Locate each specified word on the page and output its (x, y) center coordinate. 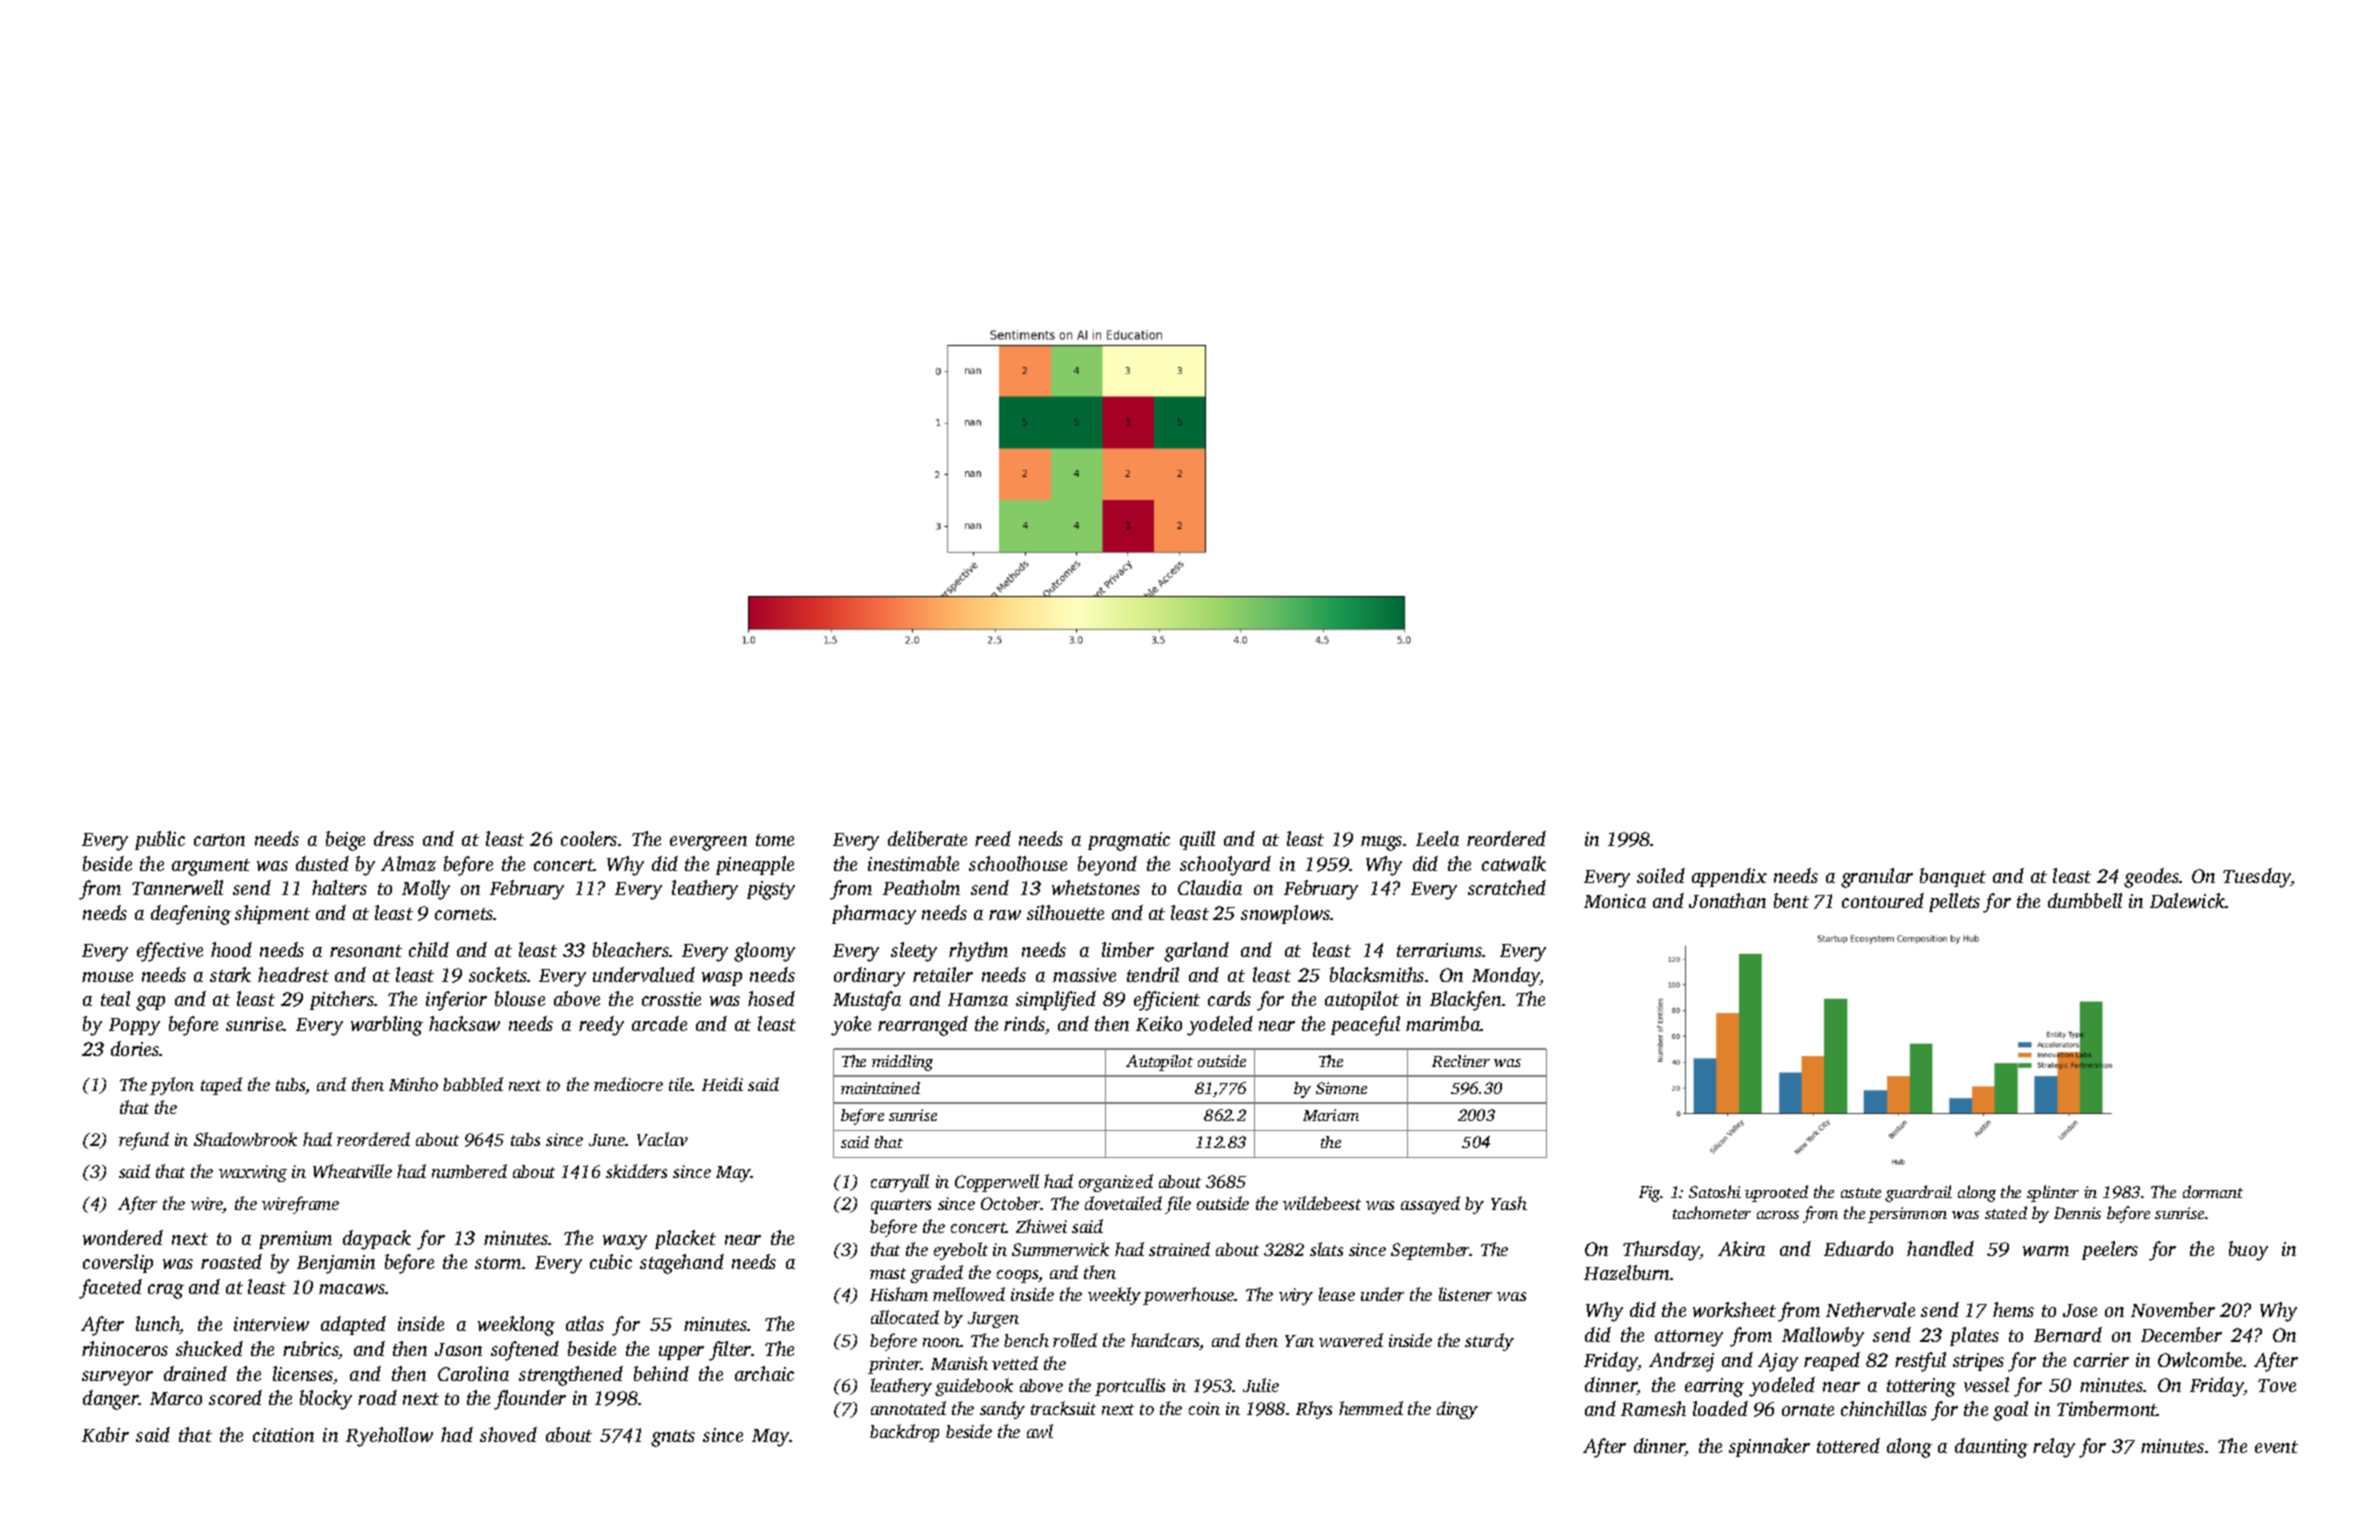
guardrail (1918, 1193)
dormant (2213, 1191)
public (160, 840)
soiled (1661, 875)
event (2276, 1447)
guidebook (974, 1387)
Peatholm (921, 887)
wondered (123, 1237)
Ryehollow (389, 1437)
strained (1179, 1249)
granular (1877, 878)
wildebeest (1322, 1203)
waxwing (253, 1173)
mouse (107, 977)
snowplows (1285, 914)
